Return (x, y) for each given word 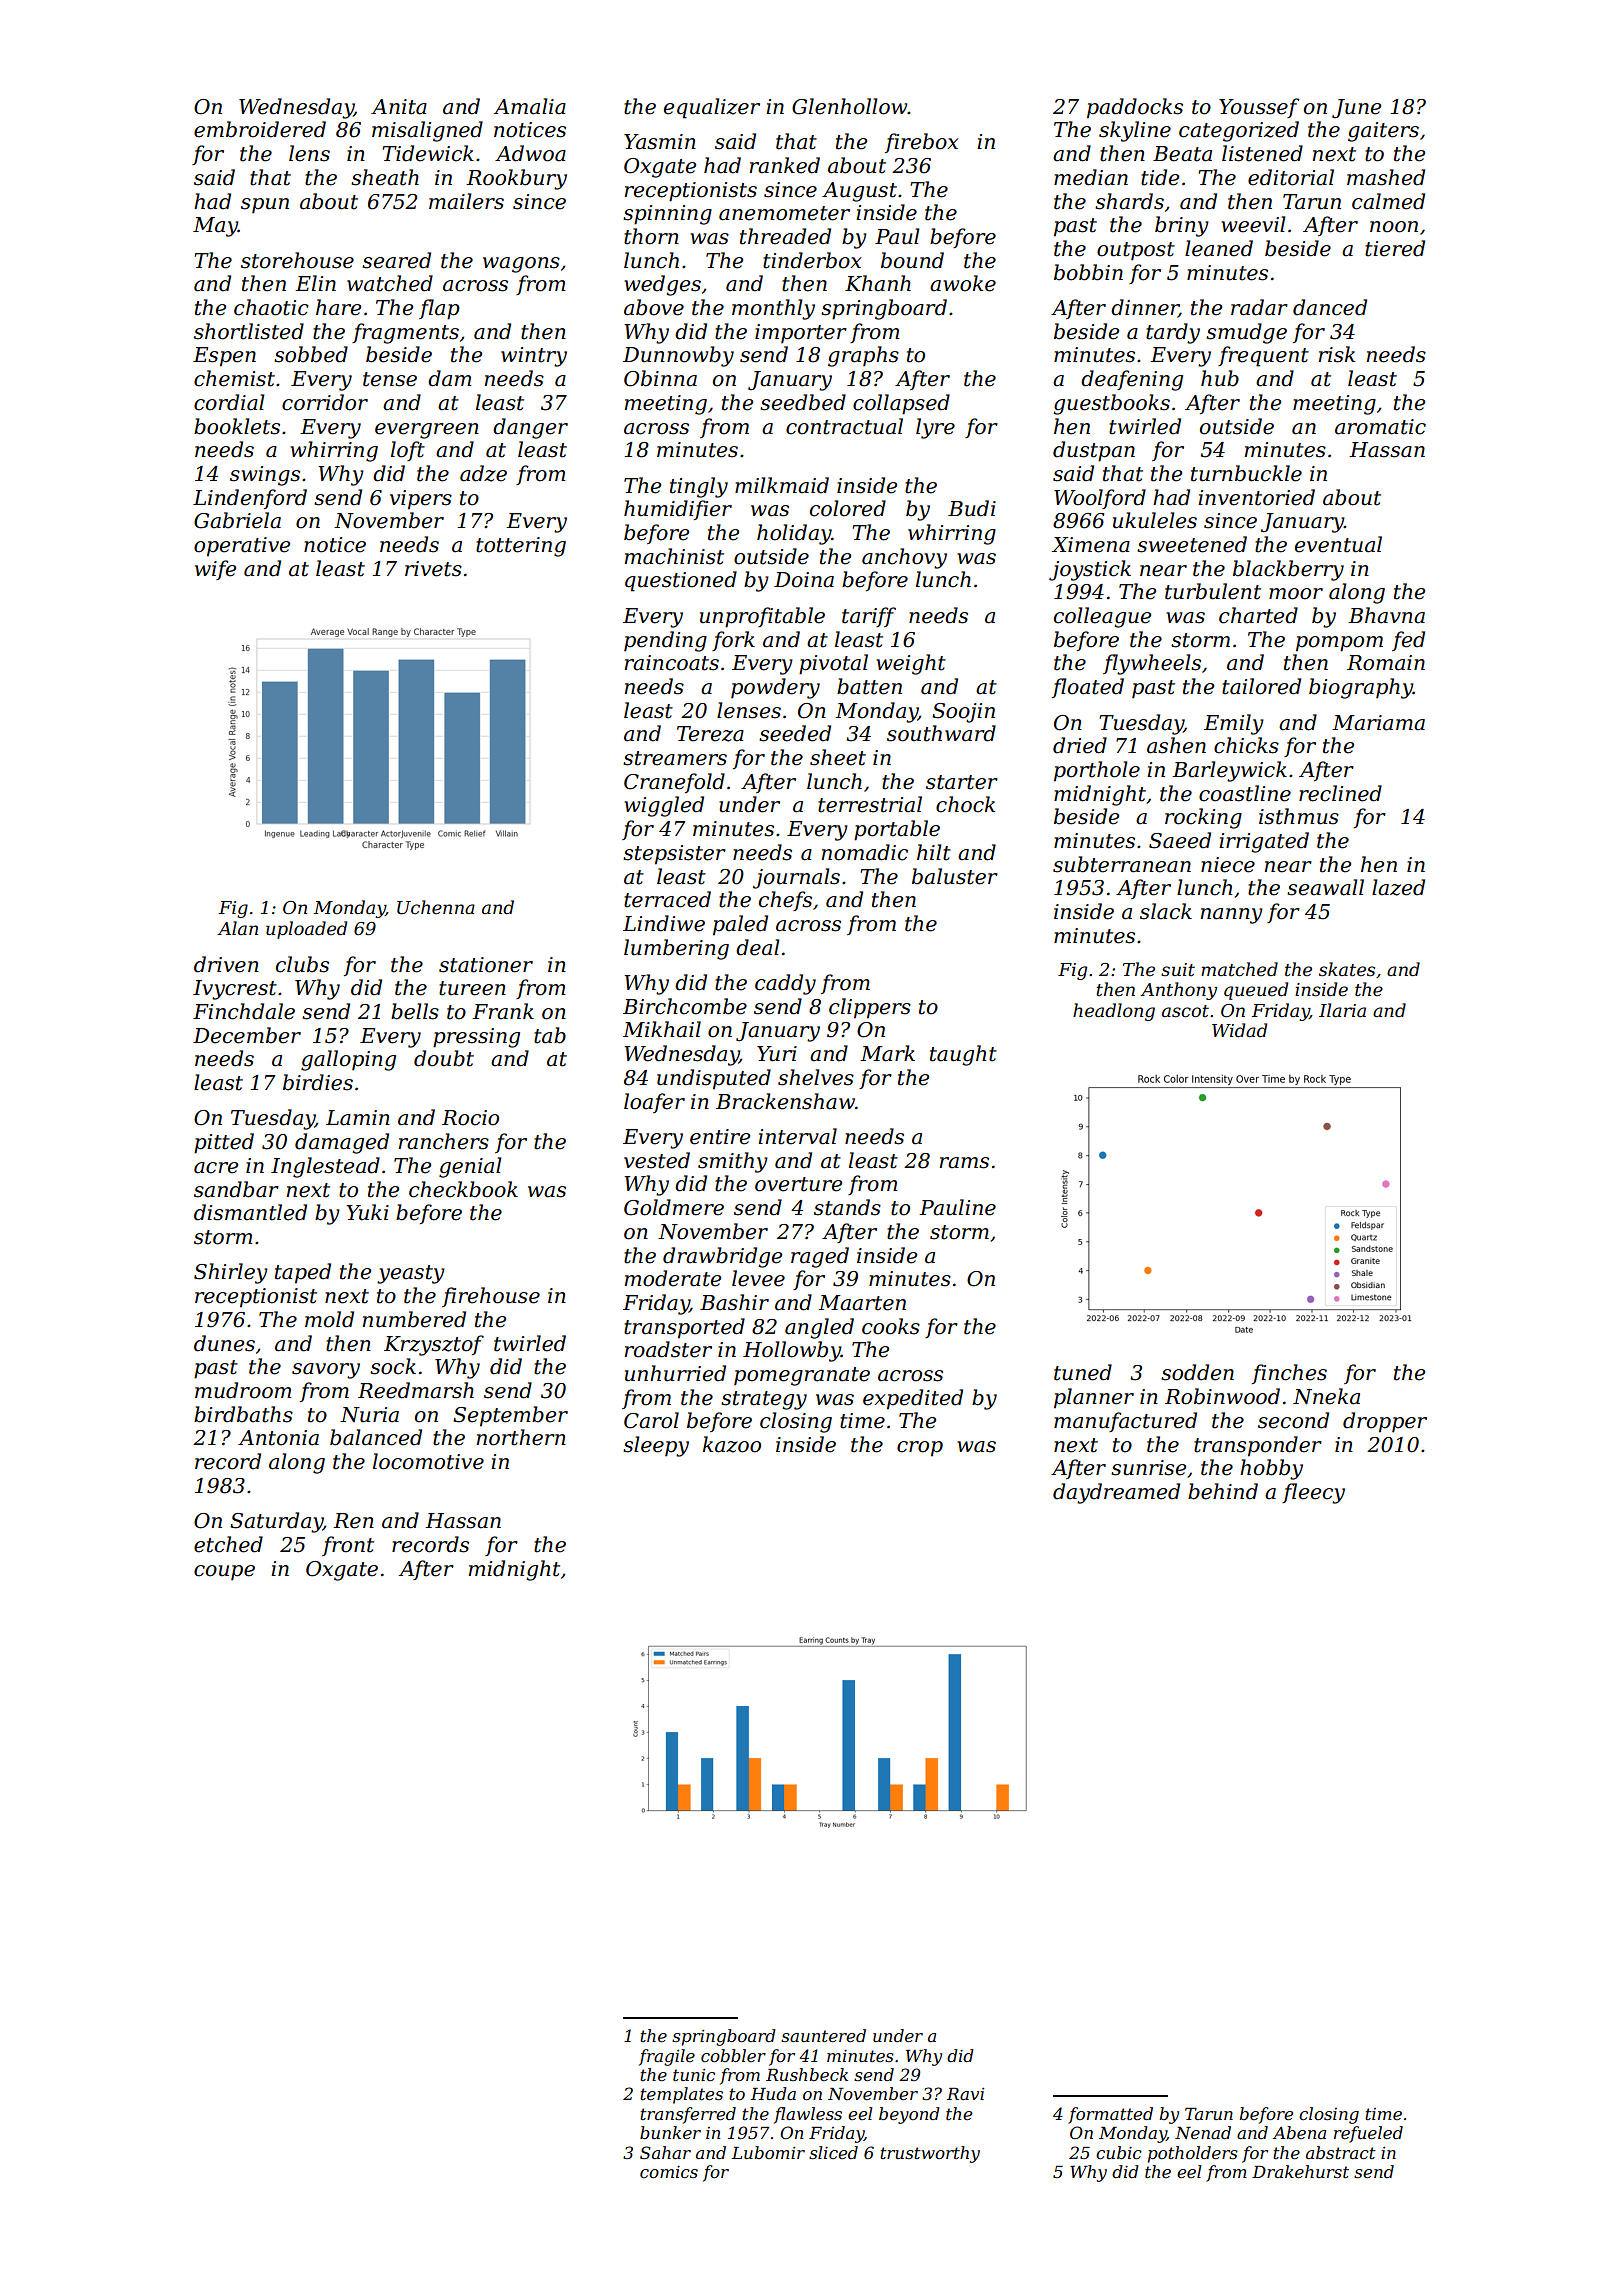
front (348, 1546)
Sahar (665, 2152)
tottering (521, 547)
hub (1220, 378)
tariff (869, 617)
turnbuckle (1246, 473)
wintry (534, 357)
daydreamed (1116, 1493)
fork (733, 641)
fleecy (1313, 1493)
